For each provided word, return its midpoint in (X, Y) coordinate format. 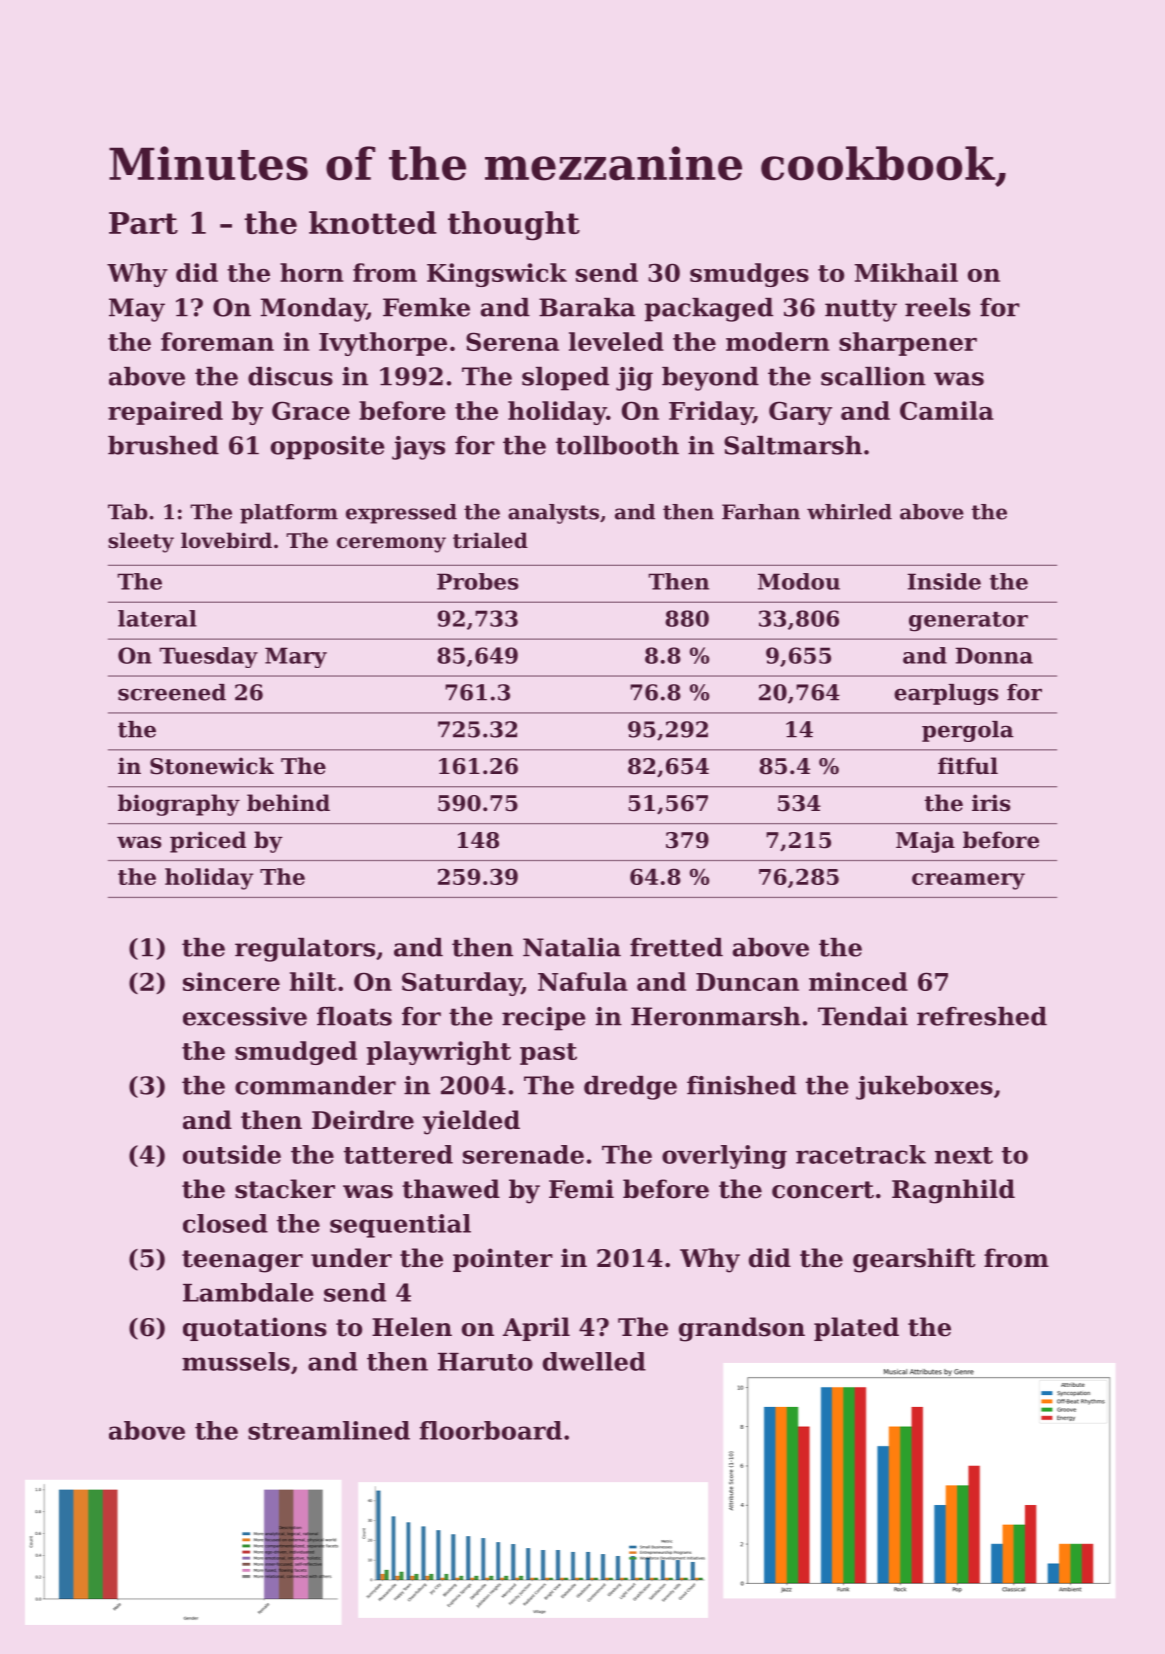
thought (514, 226)
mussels (236, 1361)
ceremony (391, 545)
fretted (676, 947)
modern (778, 341)
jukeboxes (924, 1088)
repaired (165, 413)
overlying (724, 1157)
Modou (799, 581)
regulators (305, 950)
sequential (400, 1226)
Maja (925, 842)
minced (858, 981)
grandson (742, 1329)
